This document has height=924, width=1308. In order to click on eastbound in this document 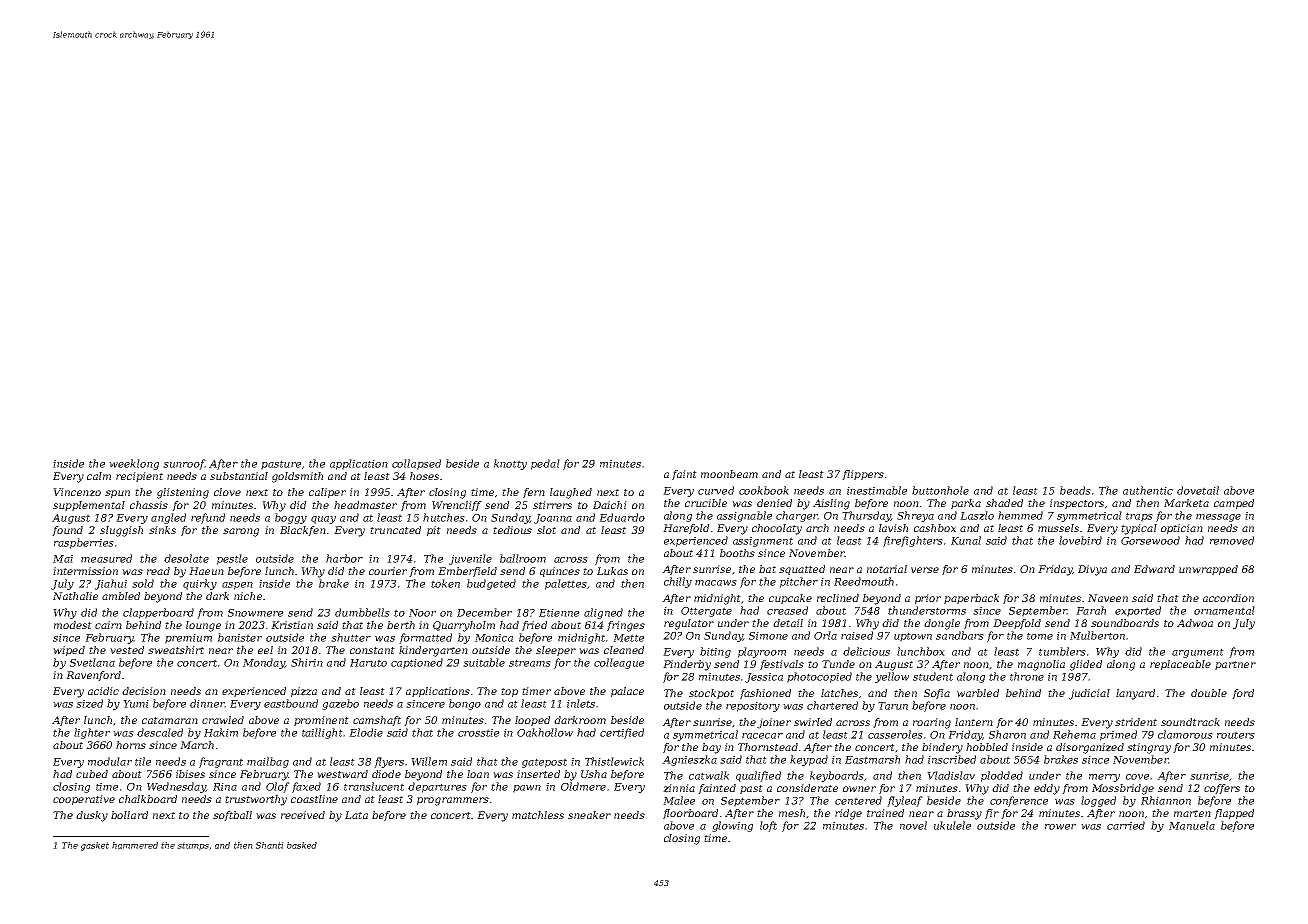, I will do `click(291, 703)`.
